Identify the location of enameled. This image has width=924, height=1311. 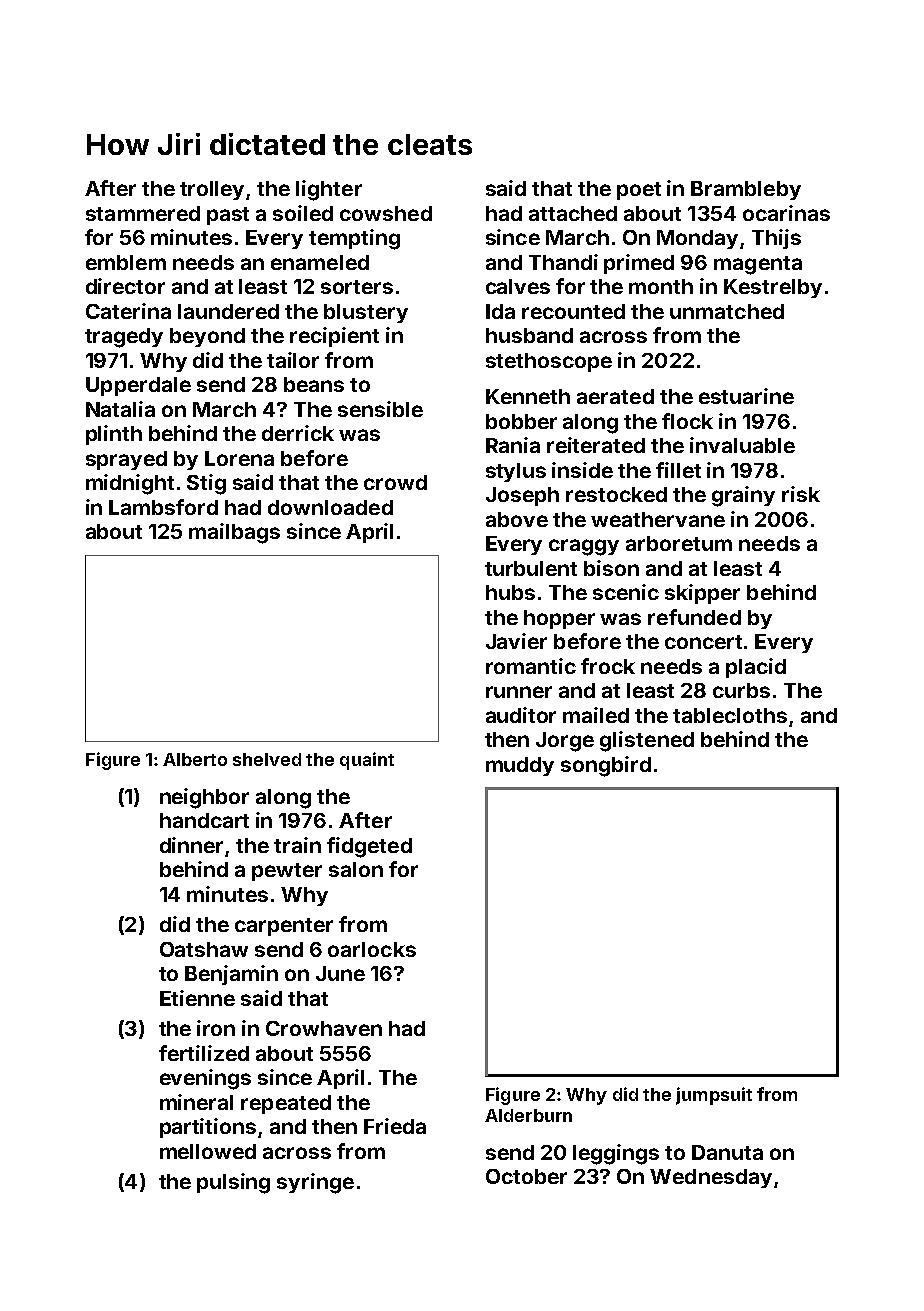
(320, 262).
